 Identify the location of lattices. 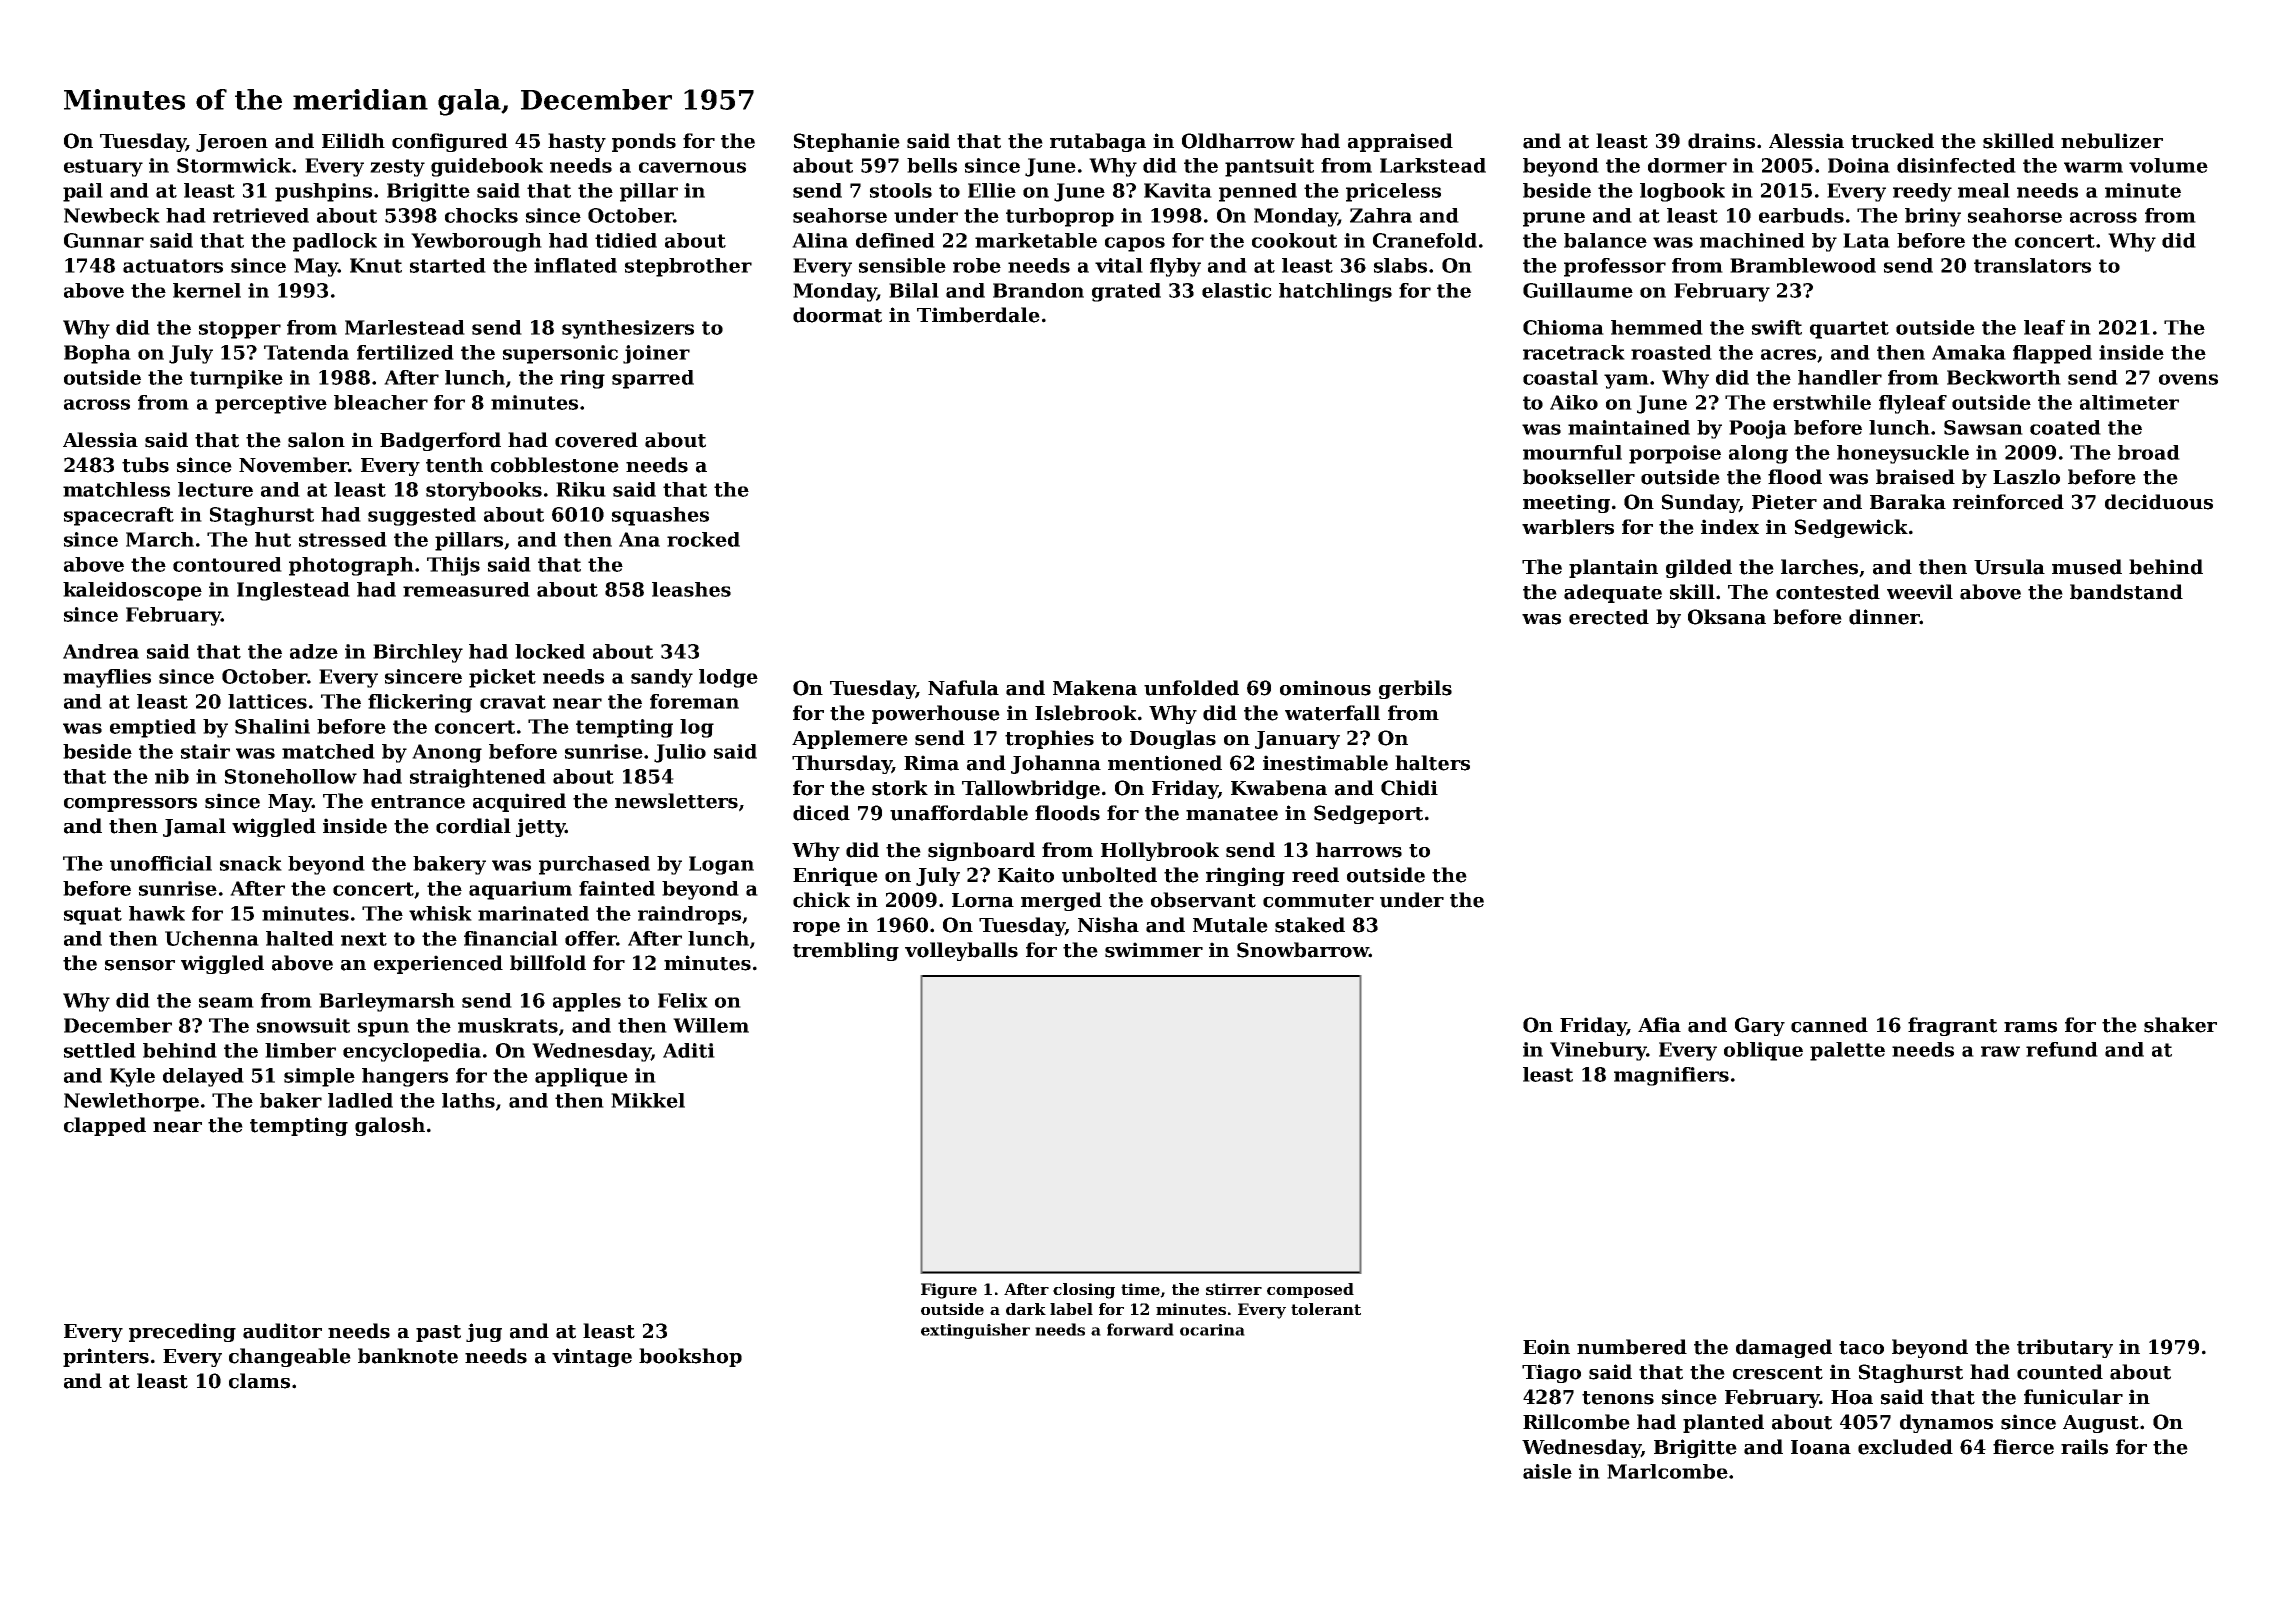
(267, 701).
